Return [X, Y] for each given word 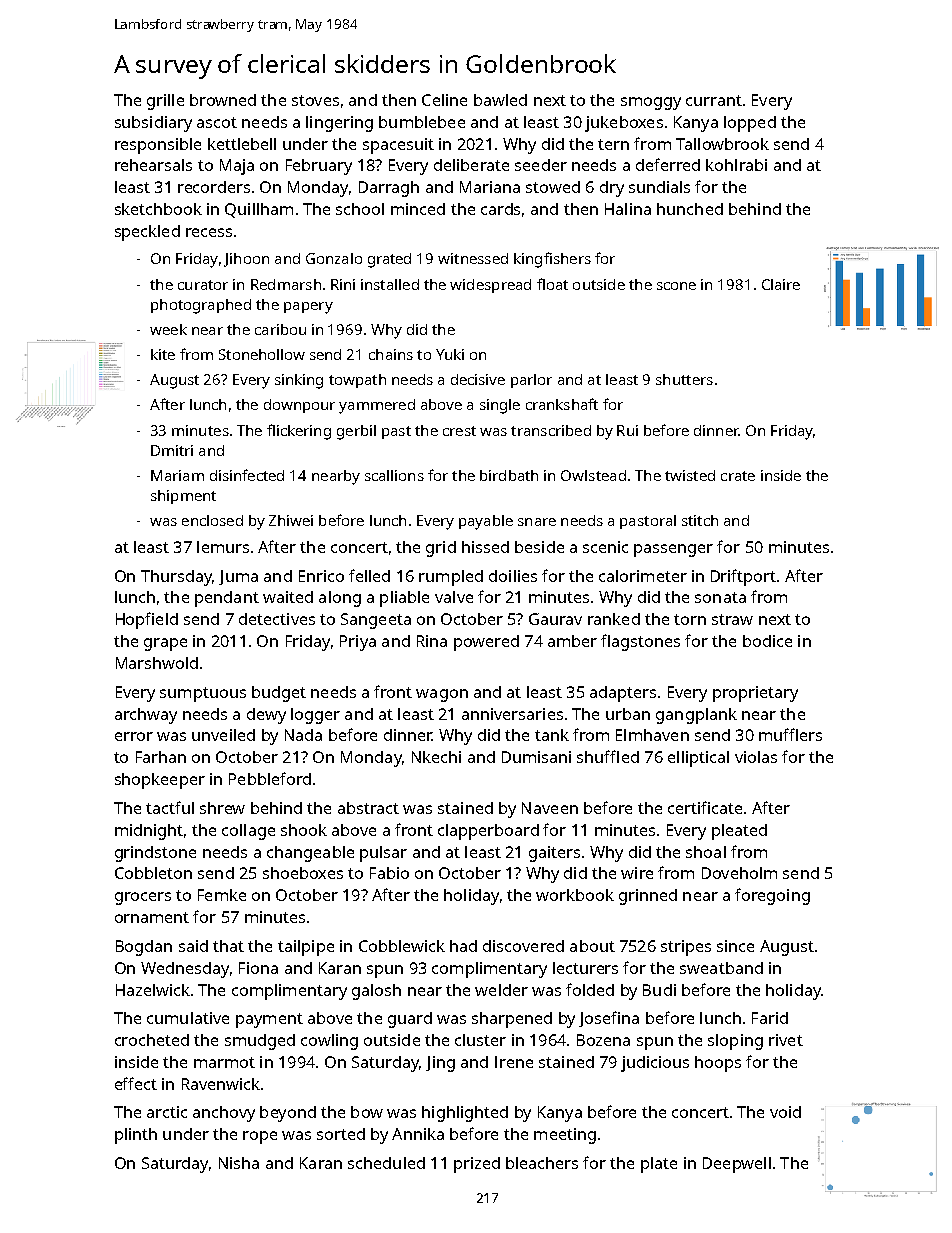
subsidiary [153, 124]
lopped [750, 124]
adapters [623, 694]
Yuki [450, 354]
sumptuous [203, 694]
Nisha [239, 1163]
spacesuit [398, 146]
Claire [781, 284]
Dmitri [172, 450]
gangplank [696, 716]
